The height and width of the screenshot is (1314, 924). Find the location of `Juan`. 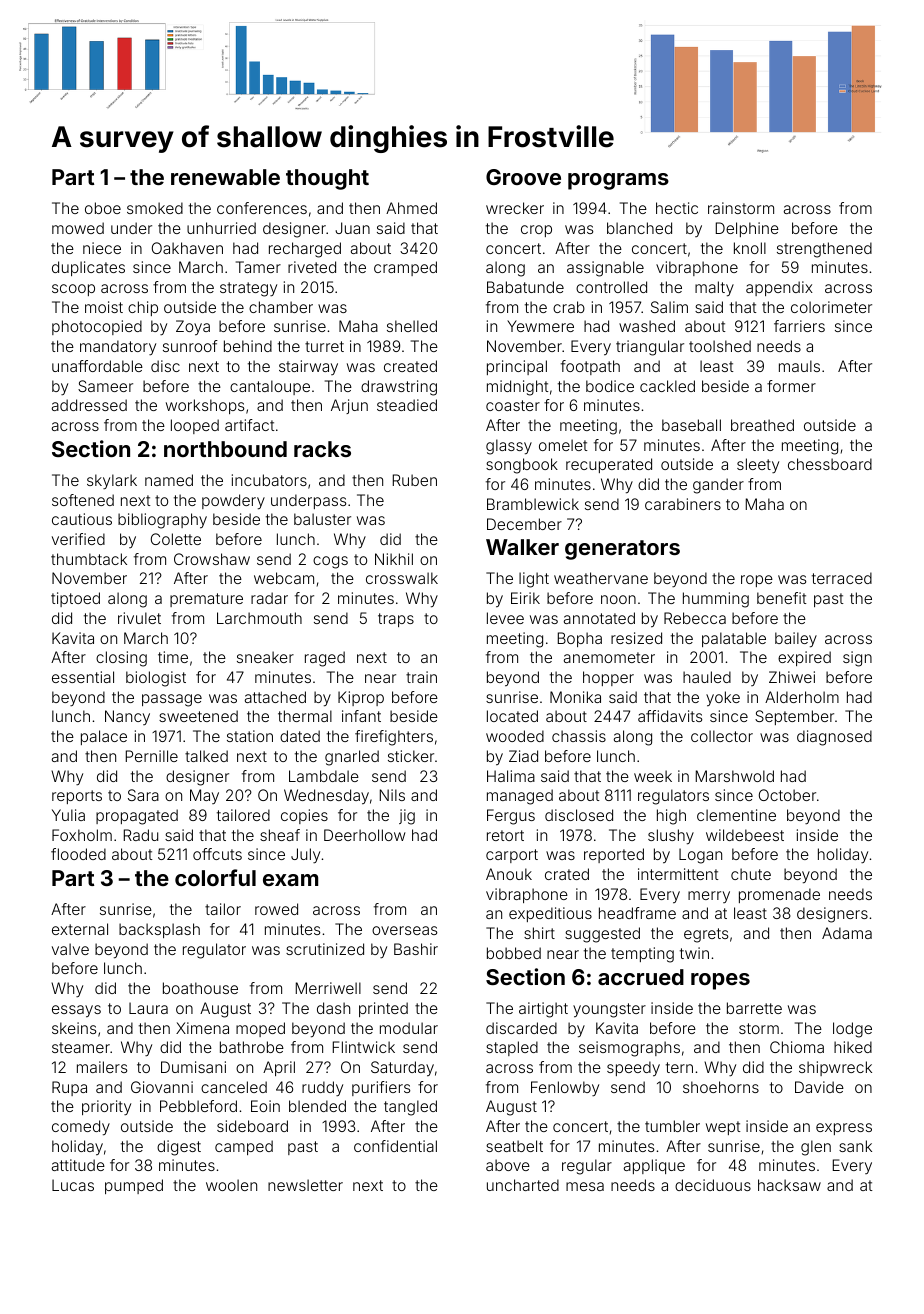

Juan is located at coordinates (352, 228).
